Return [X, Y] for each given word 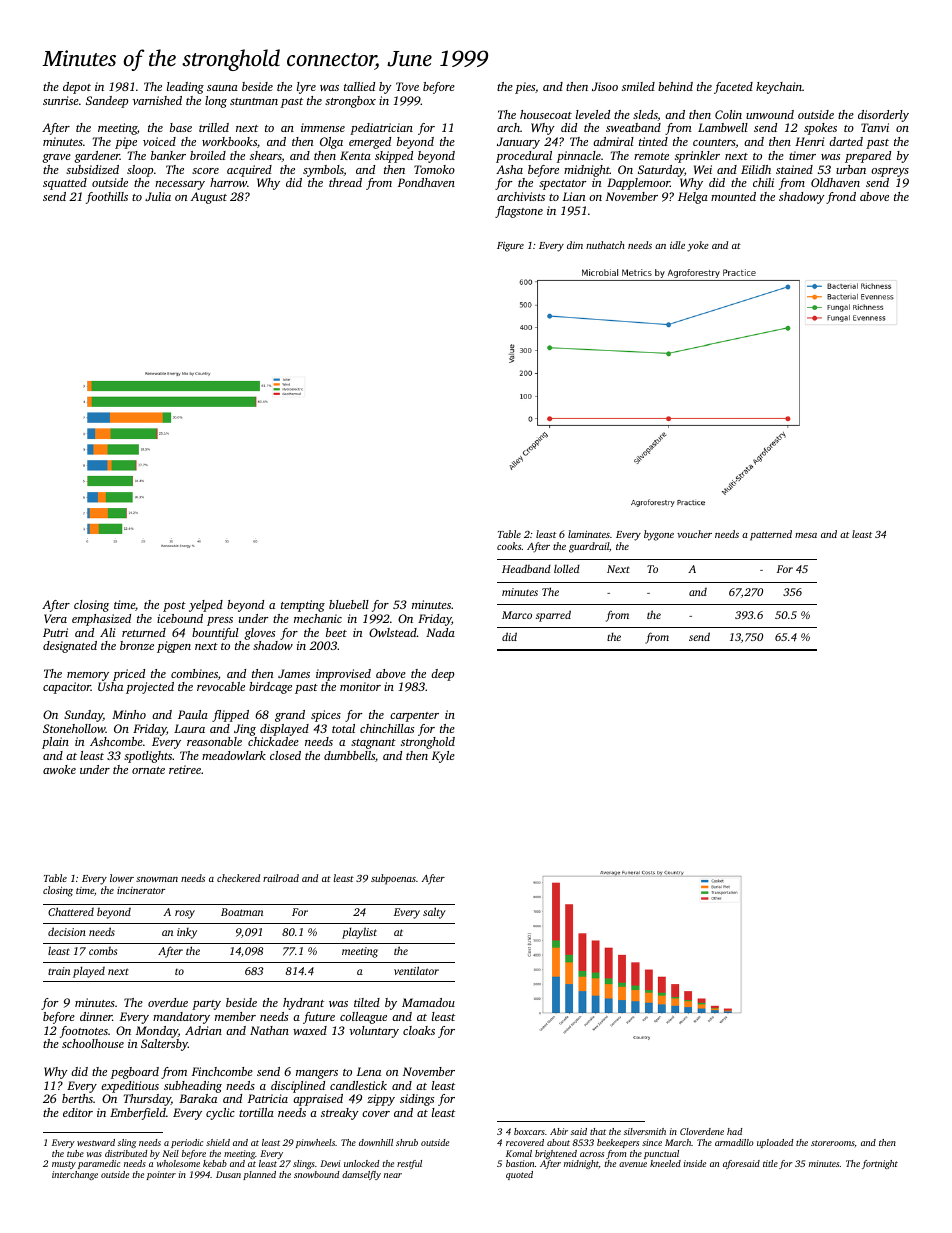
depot [77, 88]
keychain [779, 88]
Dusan [228, 1174]
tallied [359, 86]
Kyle [443, 757]
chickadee [273, 741]
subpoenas [393, 879]
